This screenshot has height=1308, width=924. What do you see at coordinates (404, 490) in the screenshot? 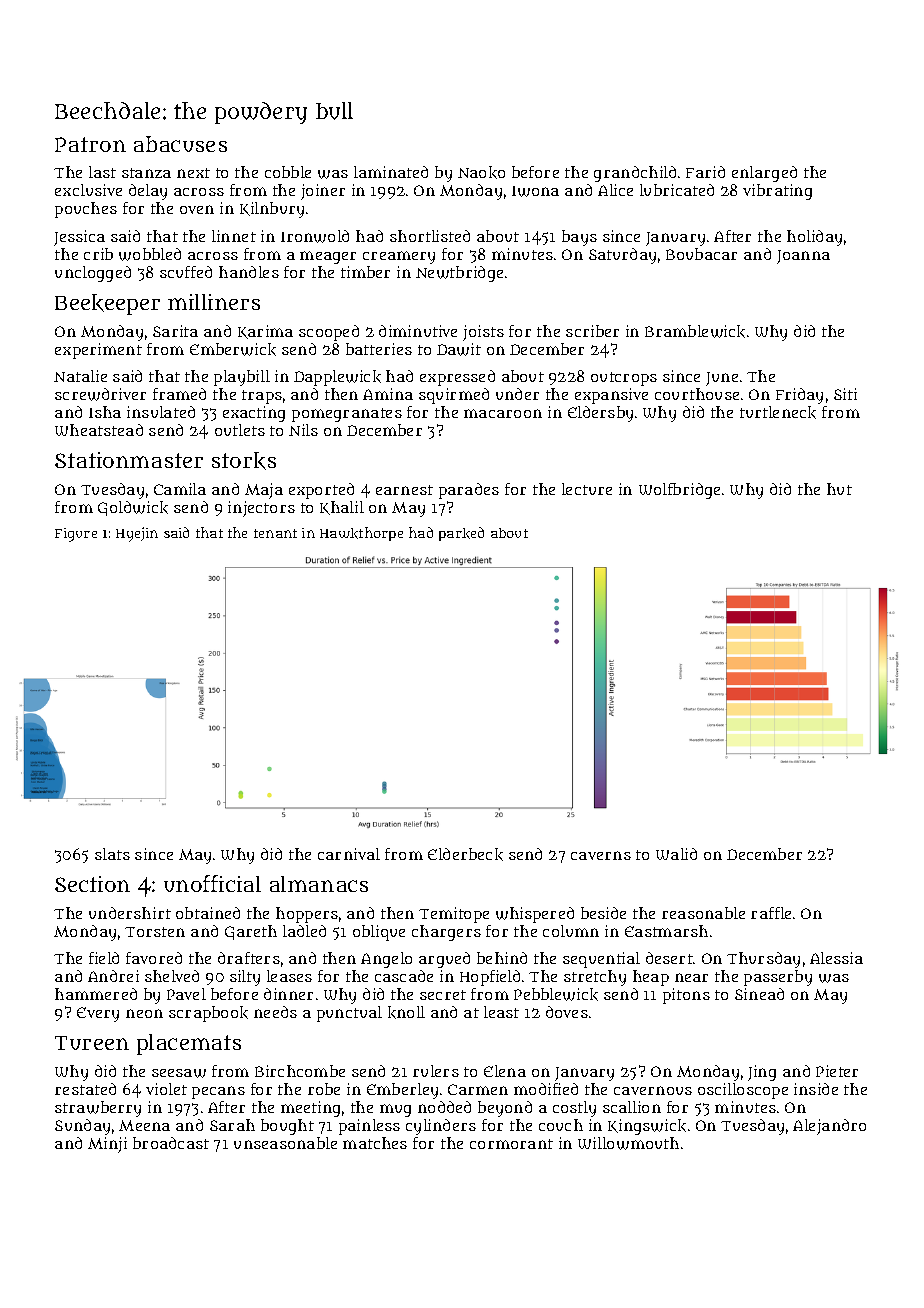
I see `earnest` at bounding box center [404, 490].
